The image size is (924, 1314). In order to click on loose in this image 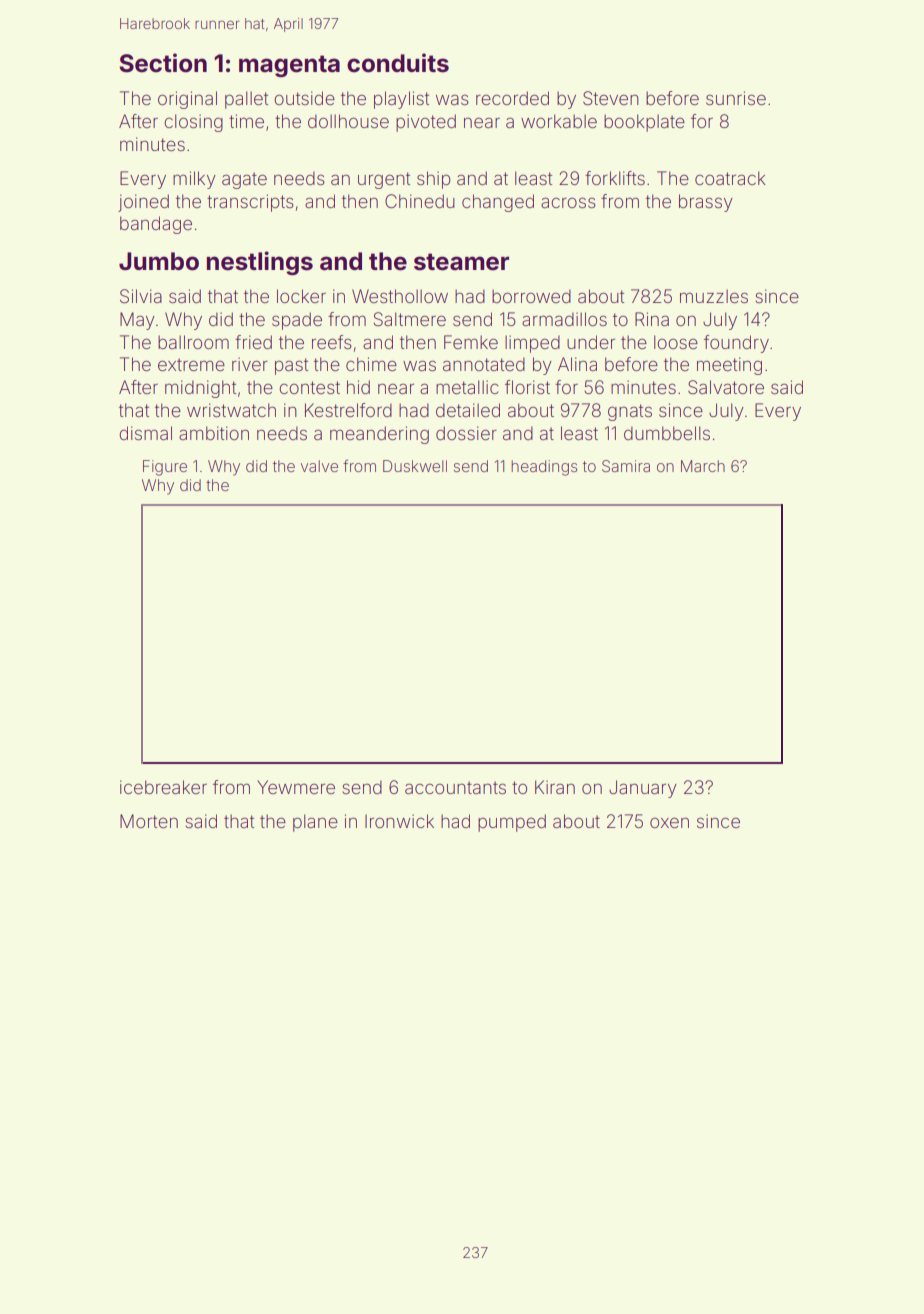, I will do `click(676, 342)`.
